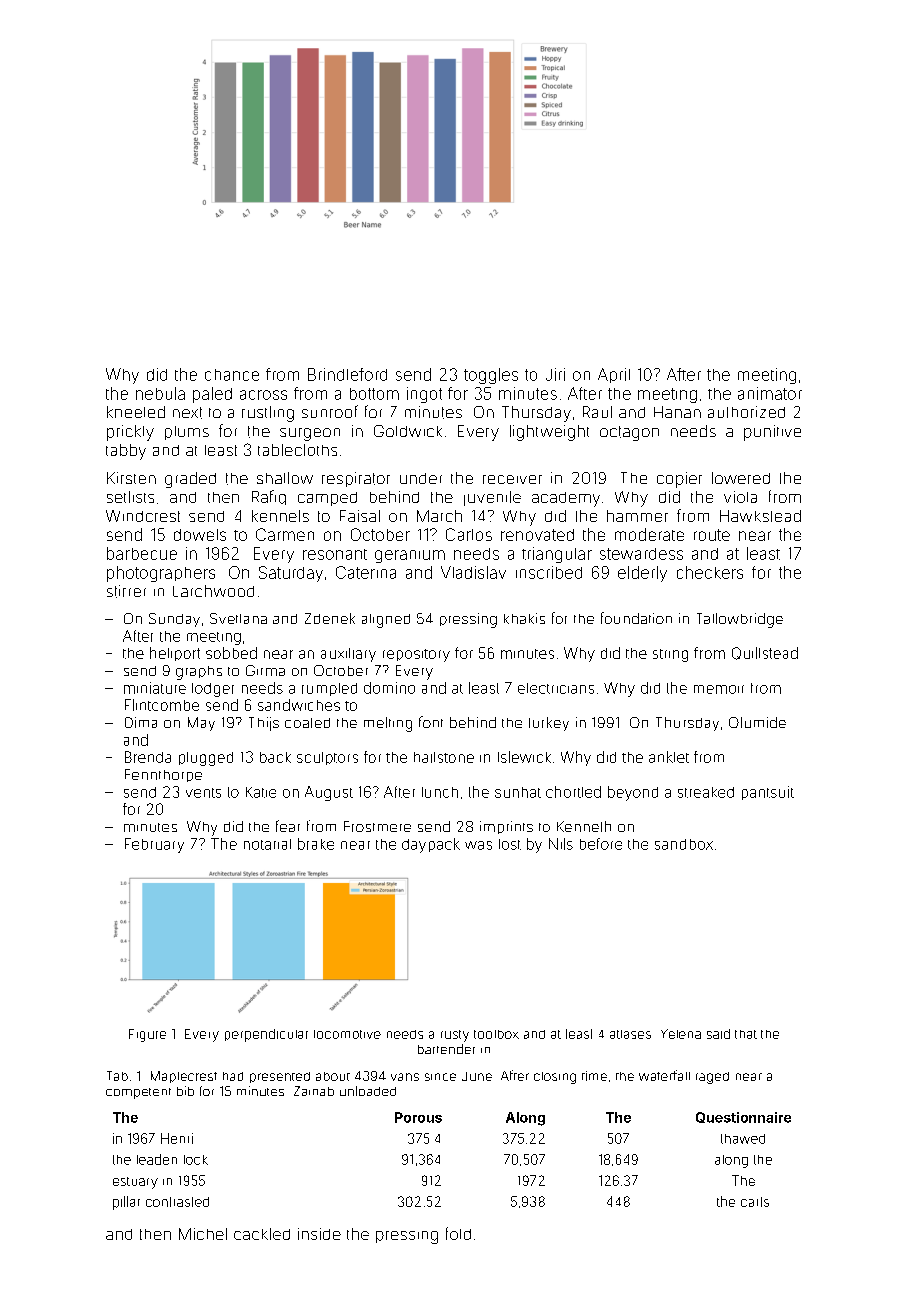  I want to click on Olumide, so click(757, 722).
